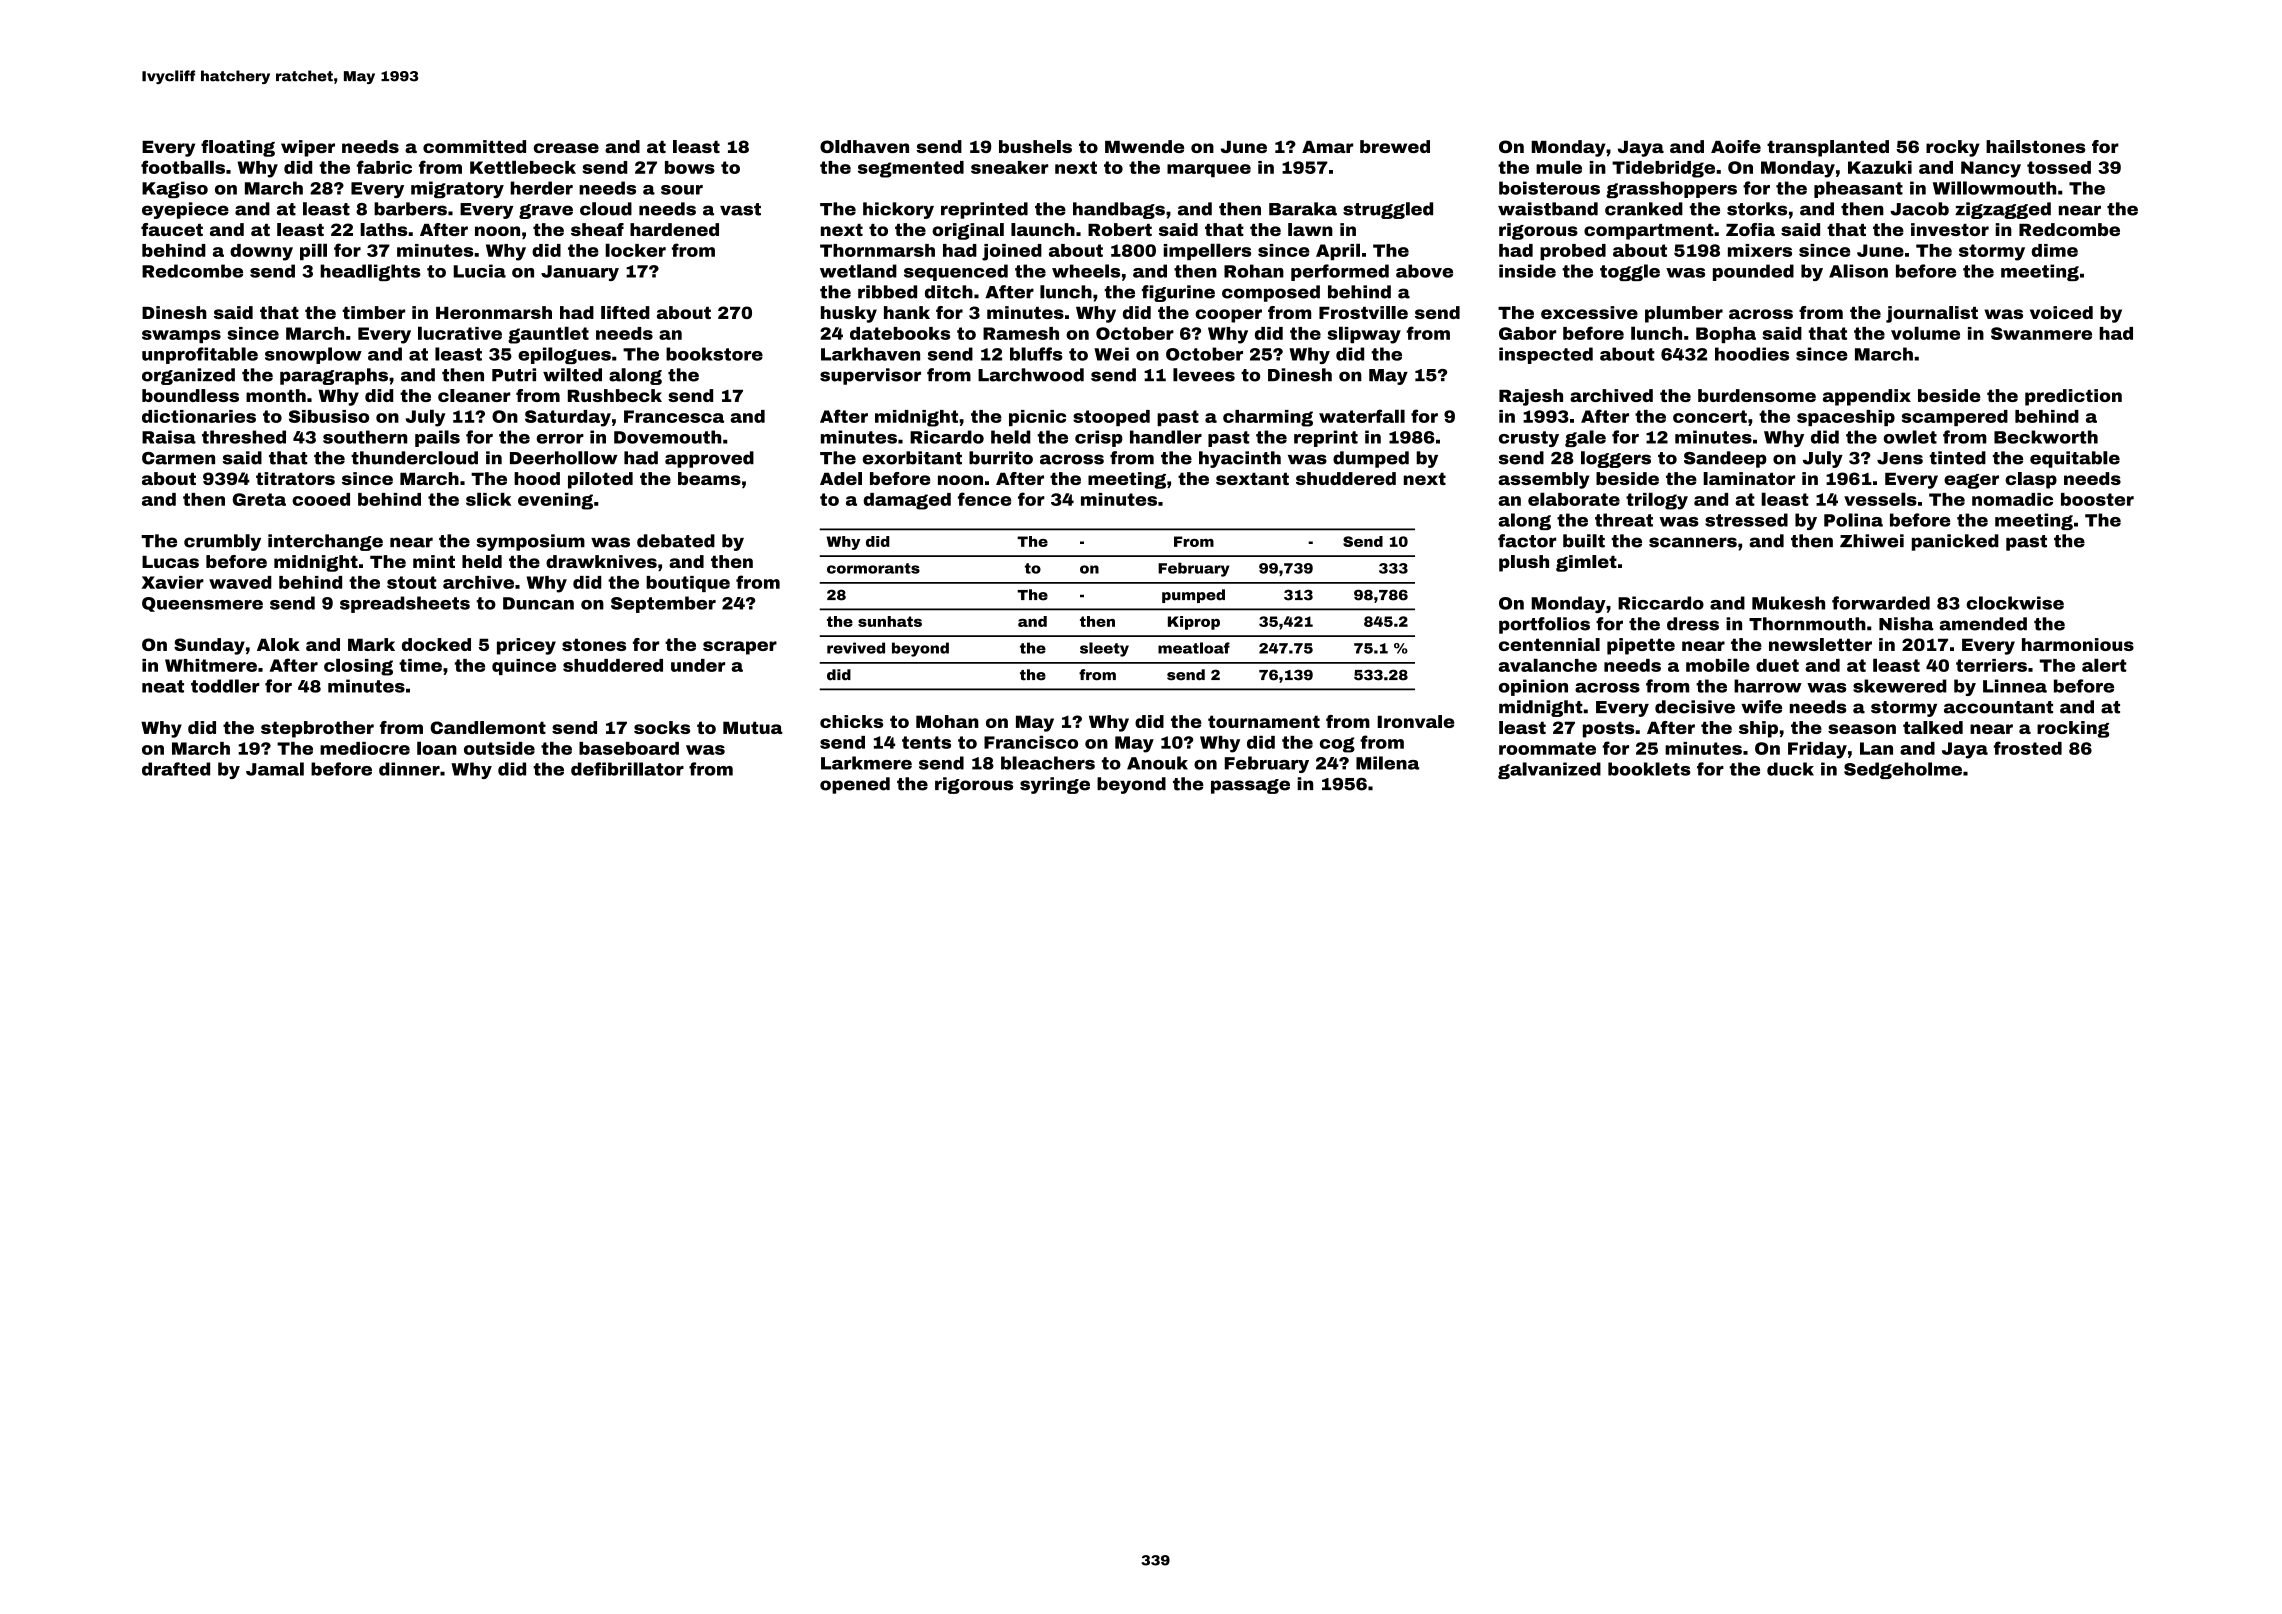 The width and height of the screenshot is (2282, 1614). Describe the element at coordinates (1250, 786) in the screenshot. I see `passage` at that location.
